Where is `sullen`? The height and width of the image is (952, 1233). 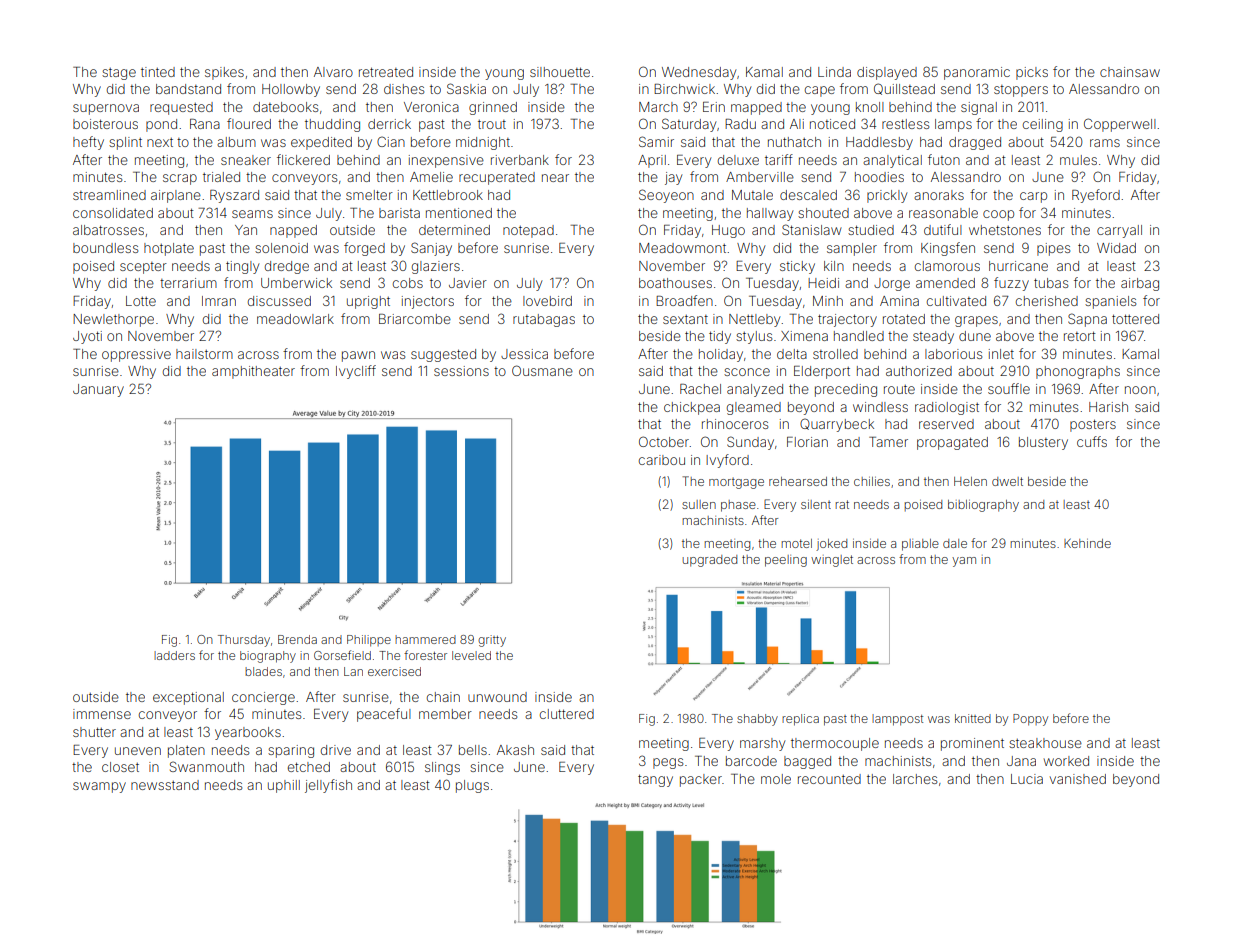
sullen is located at coordinates (699, 504).
